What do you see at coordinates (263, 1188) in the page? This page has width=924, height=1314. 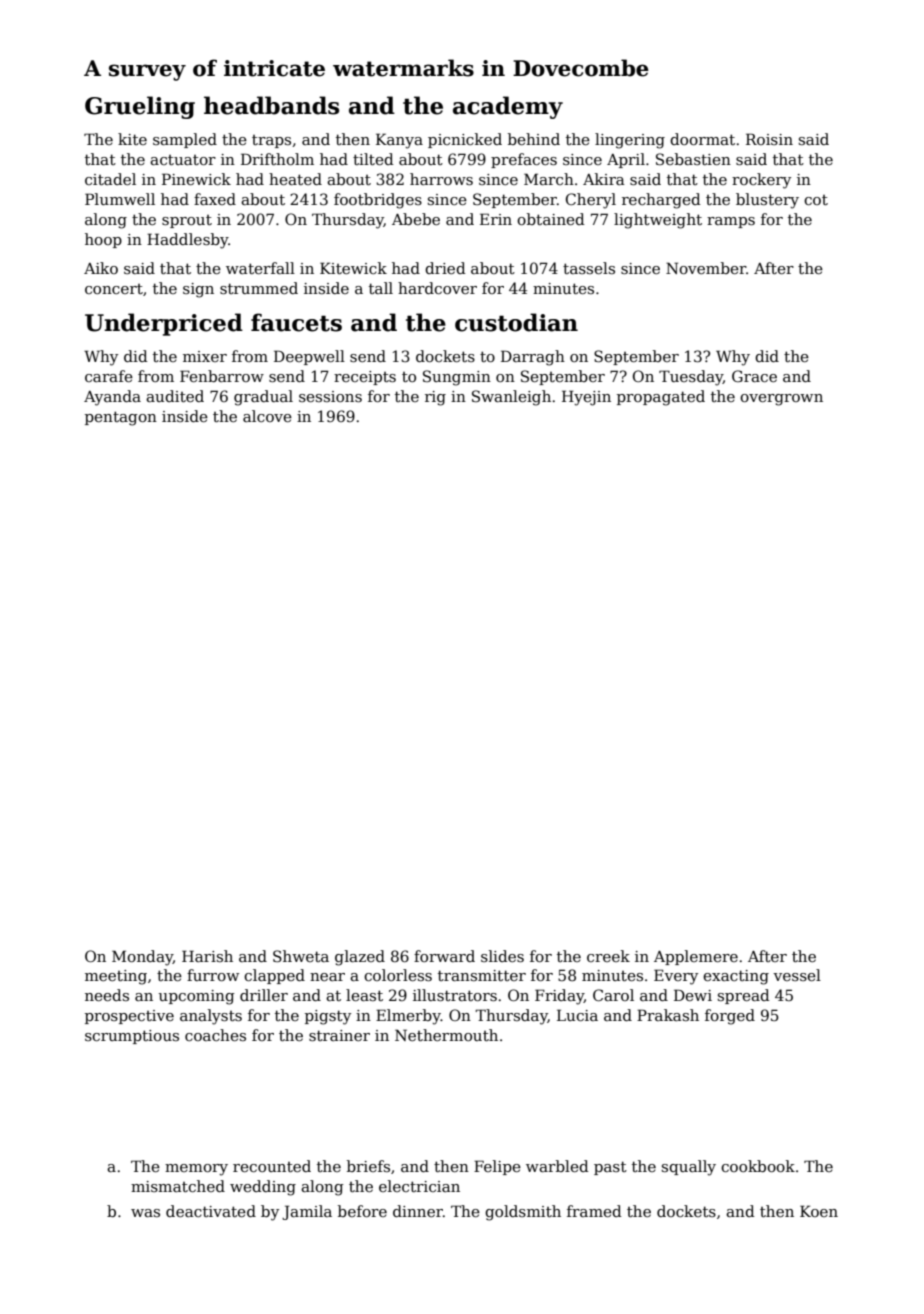 I see `wedding` at bounding box center [263, 1188].
